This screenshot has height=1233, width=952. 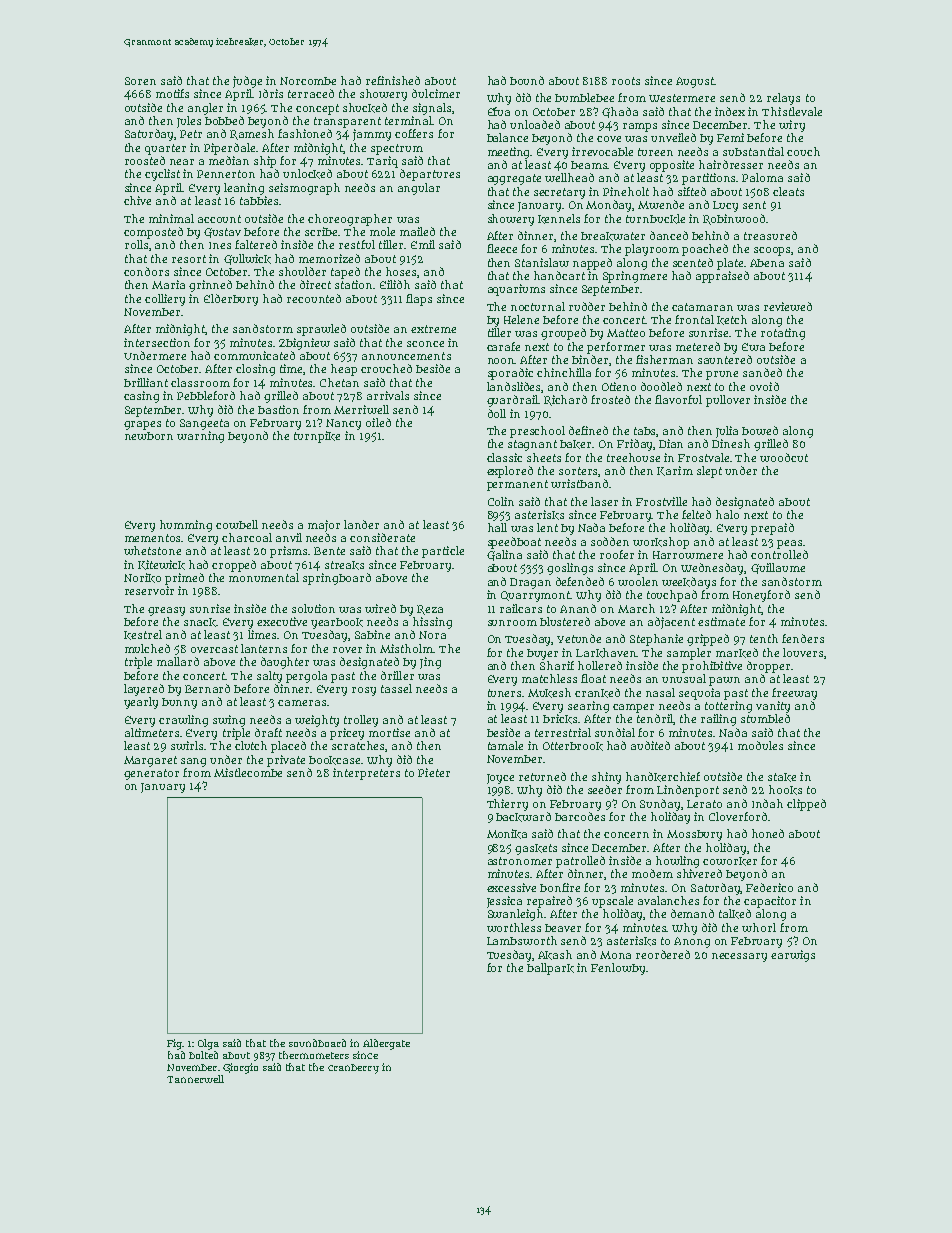 I want to click on blustered, so click(x=565, y=621).
